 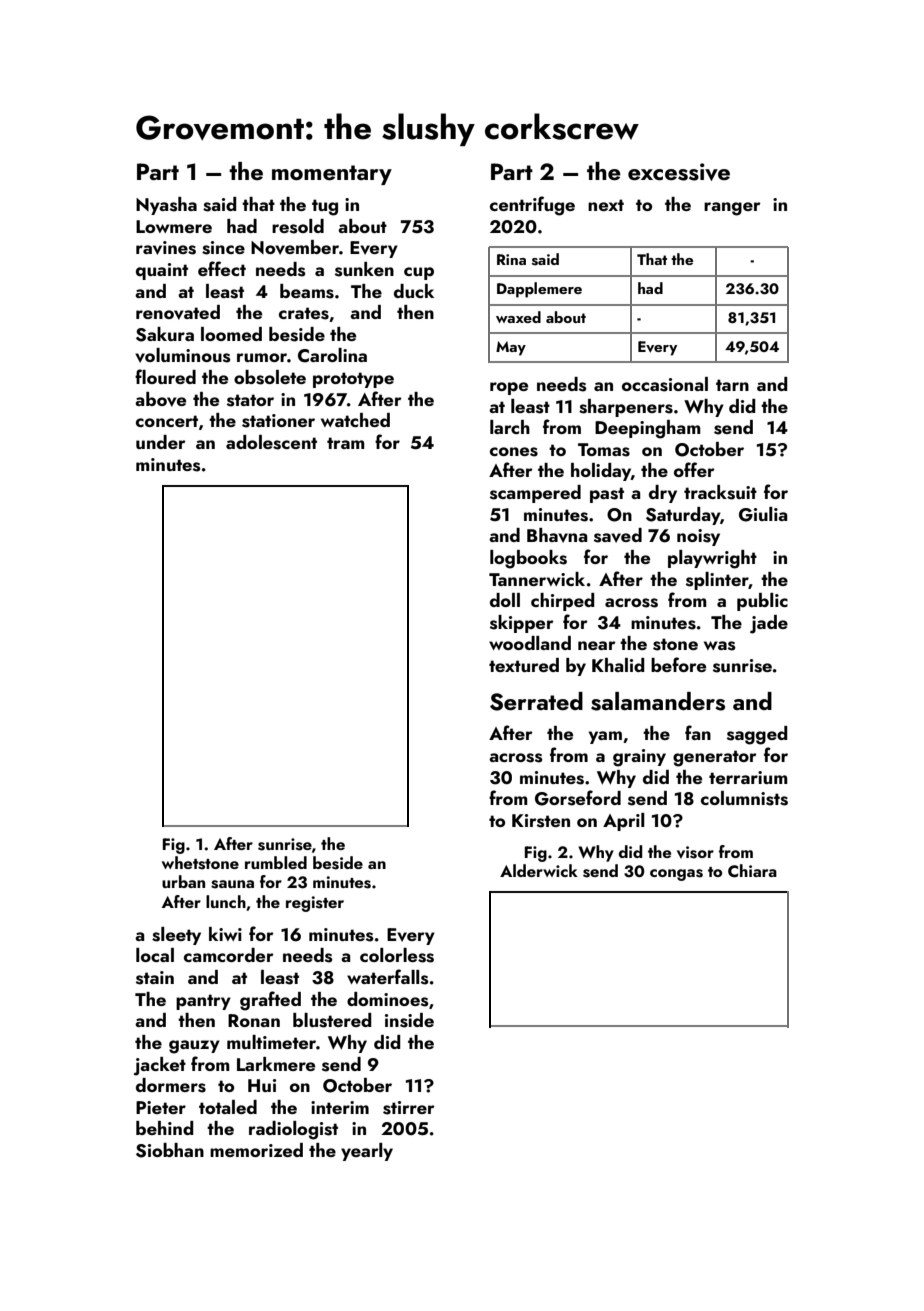 I want to click on Siobhan, so click(x=170, y=1150).
